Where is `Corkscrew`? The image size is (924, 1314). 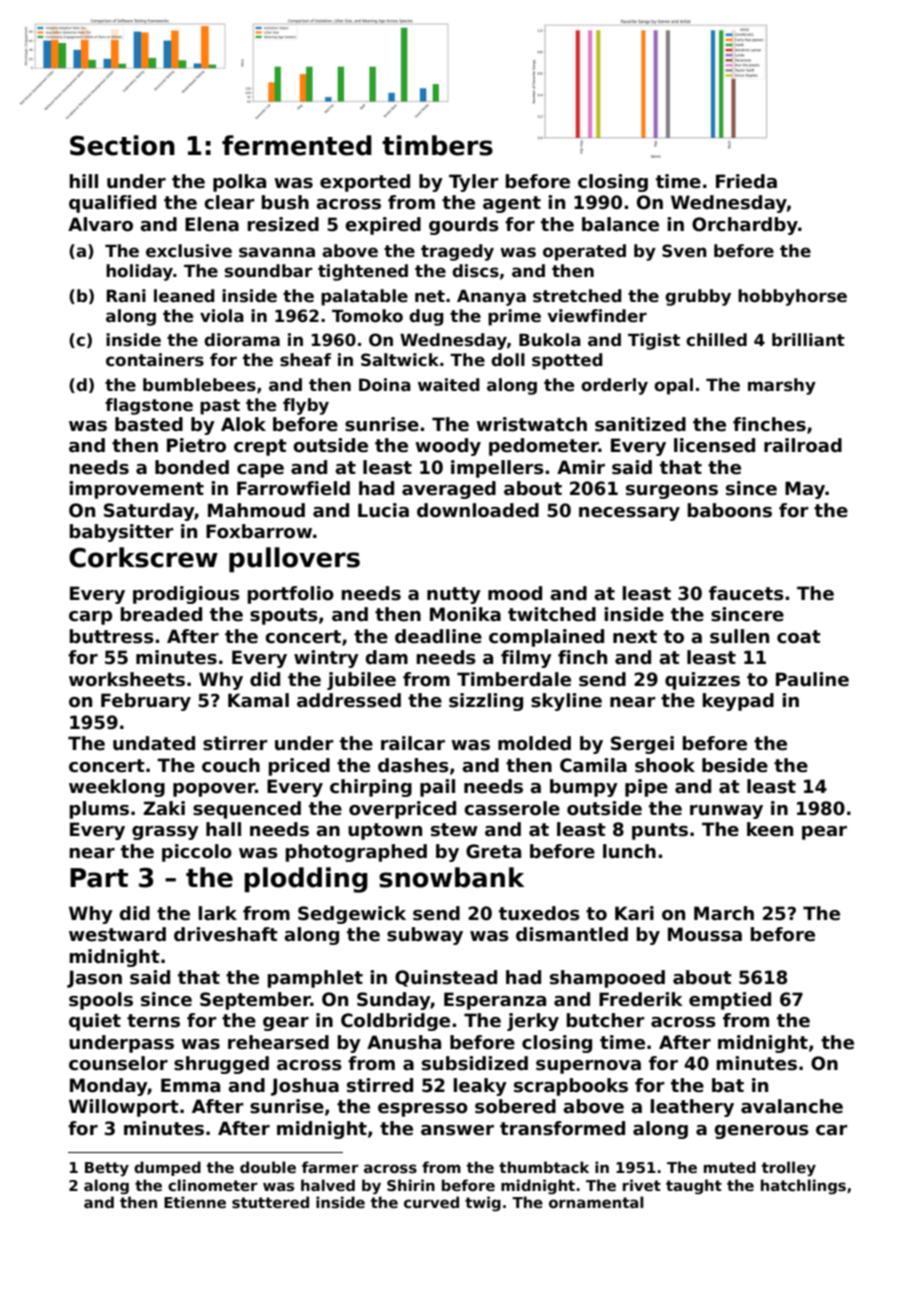
Corkscrew is located at coordinates (143, 557).
